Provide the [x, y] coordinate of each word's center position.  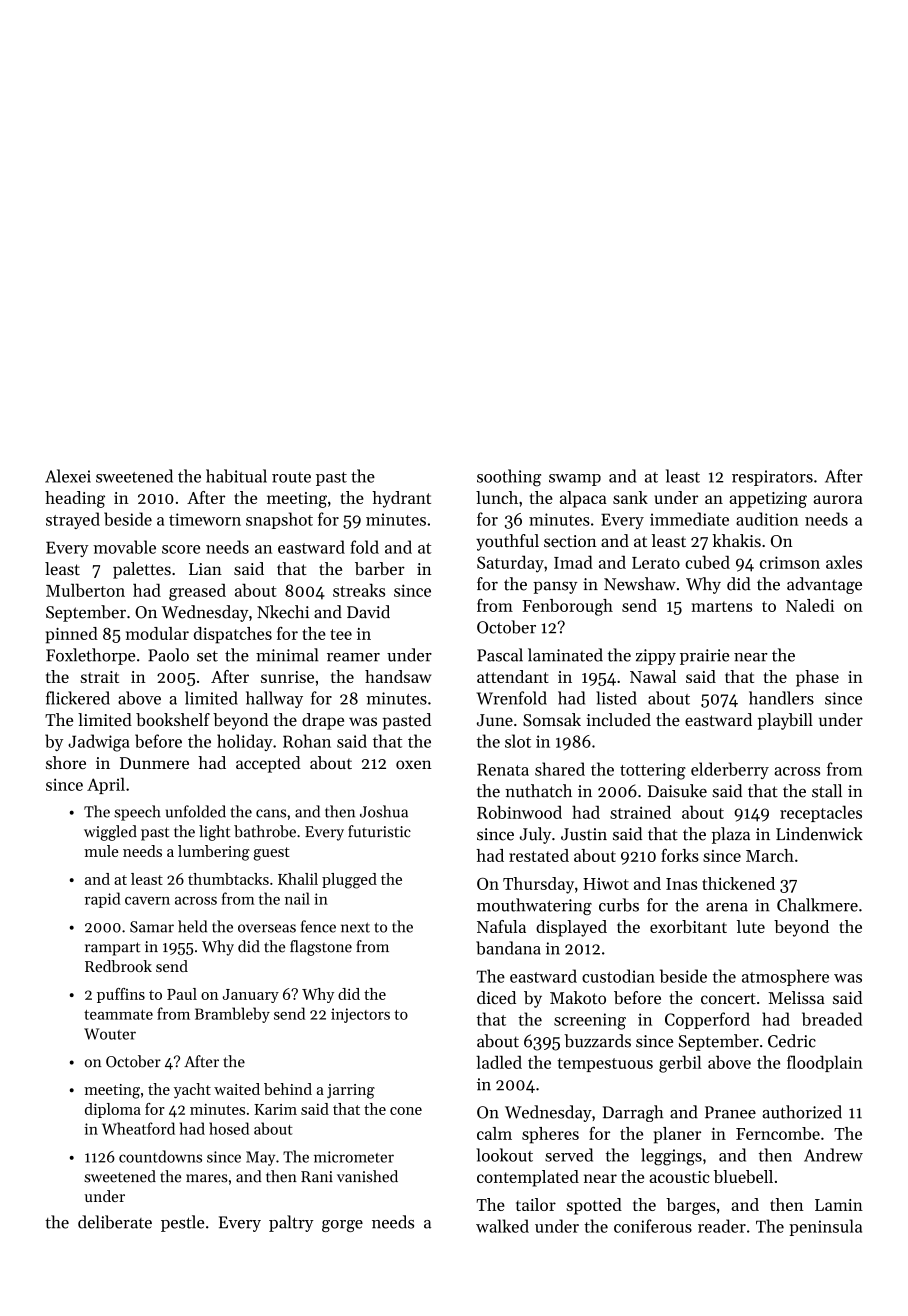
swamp [575, 480]
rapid [103, 900]
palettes [142, 570]
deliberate [115, 1222]
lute [751, 926]
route [291, 477]
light [215, 833]
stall [827, 791]
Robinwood [519, 812]
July [535, 835]
